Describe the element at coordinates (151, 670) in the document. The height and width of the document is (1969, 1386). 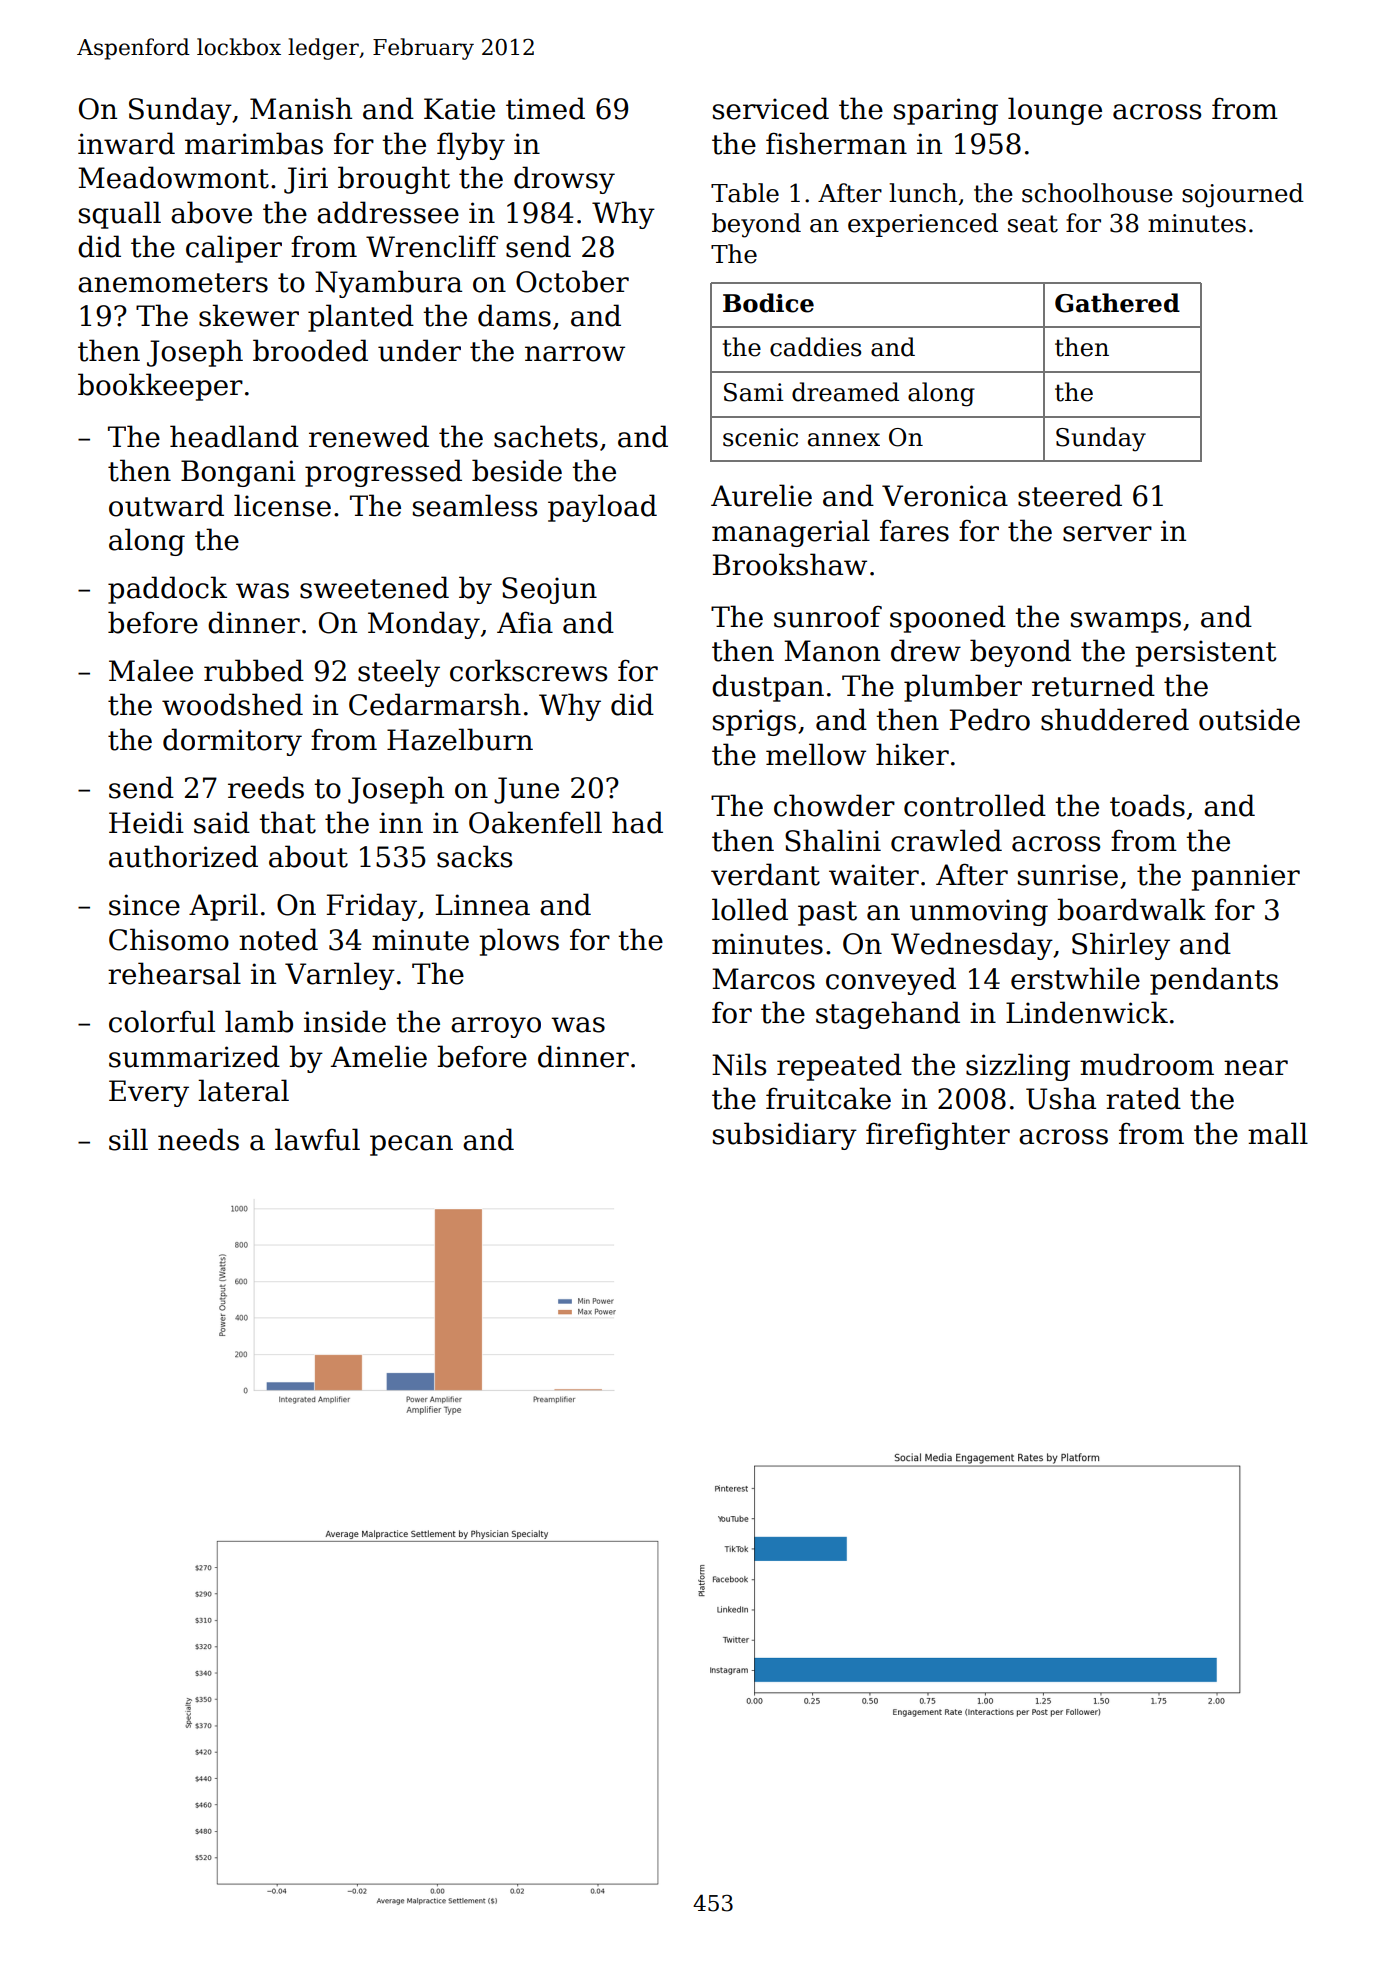
I see `Malee` at that location.
